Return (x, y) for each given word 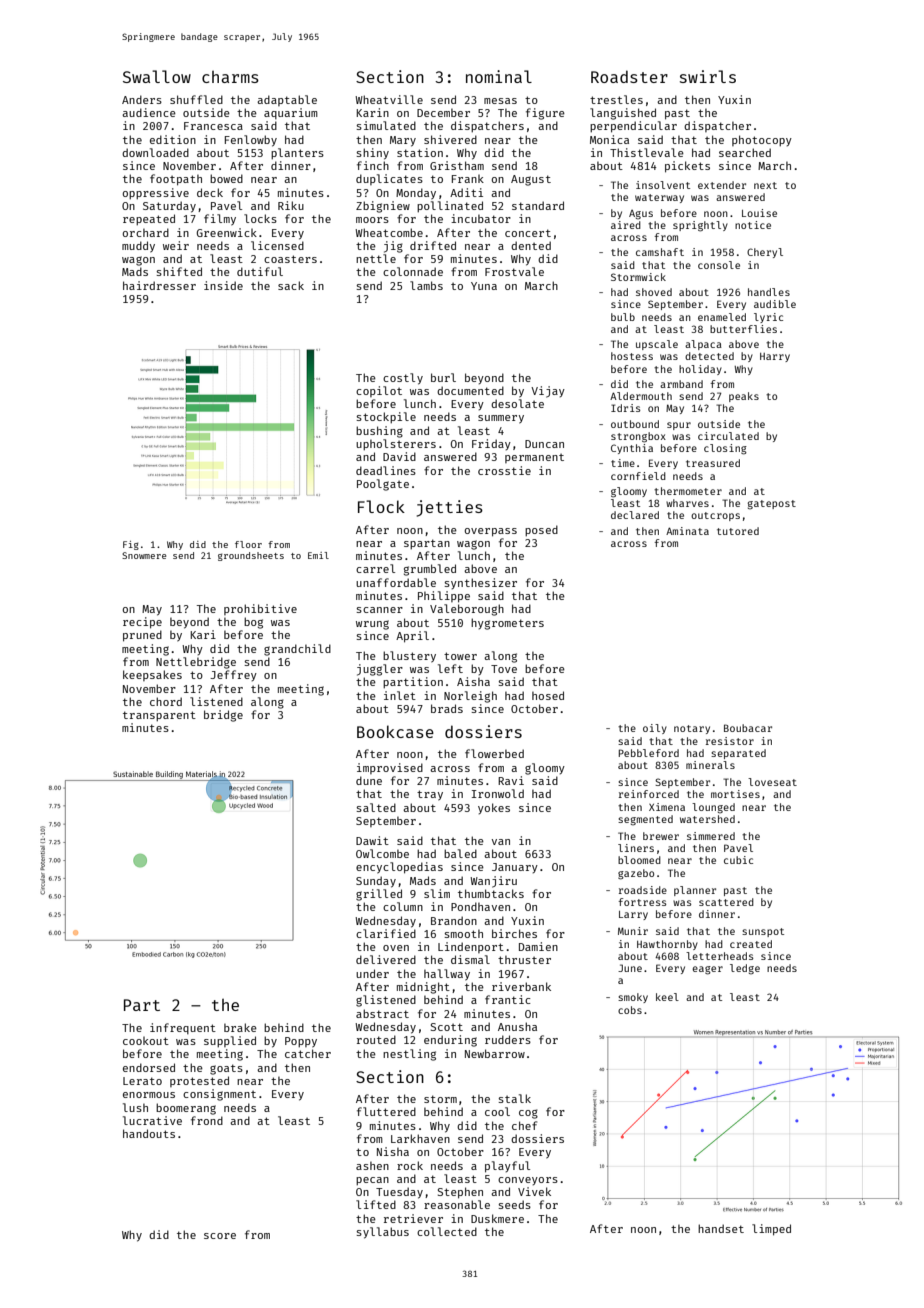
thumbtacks (491, 893)
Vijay (548, 392)
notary (692, 729)
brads (447, 708)
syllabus (382, 1233)
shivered (450, 139)
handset (721, 1228)
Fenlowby (251, 141)
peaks (744, 397)
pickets (687, 167)
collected (447, 1231)
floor (248, 544)
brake (240, 1027)
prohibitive (260, 609)
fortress (642, 902)
